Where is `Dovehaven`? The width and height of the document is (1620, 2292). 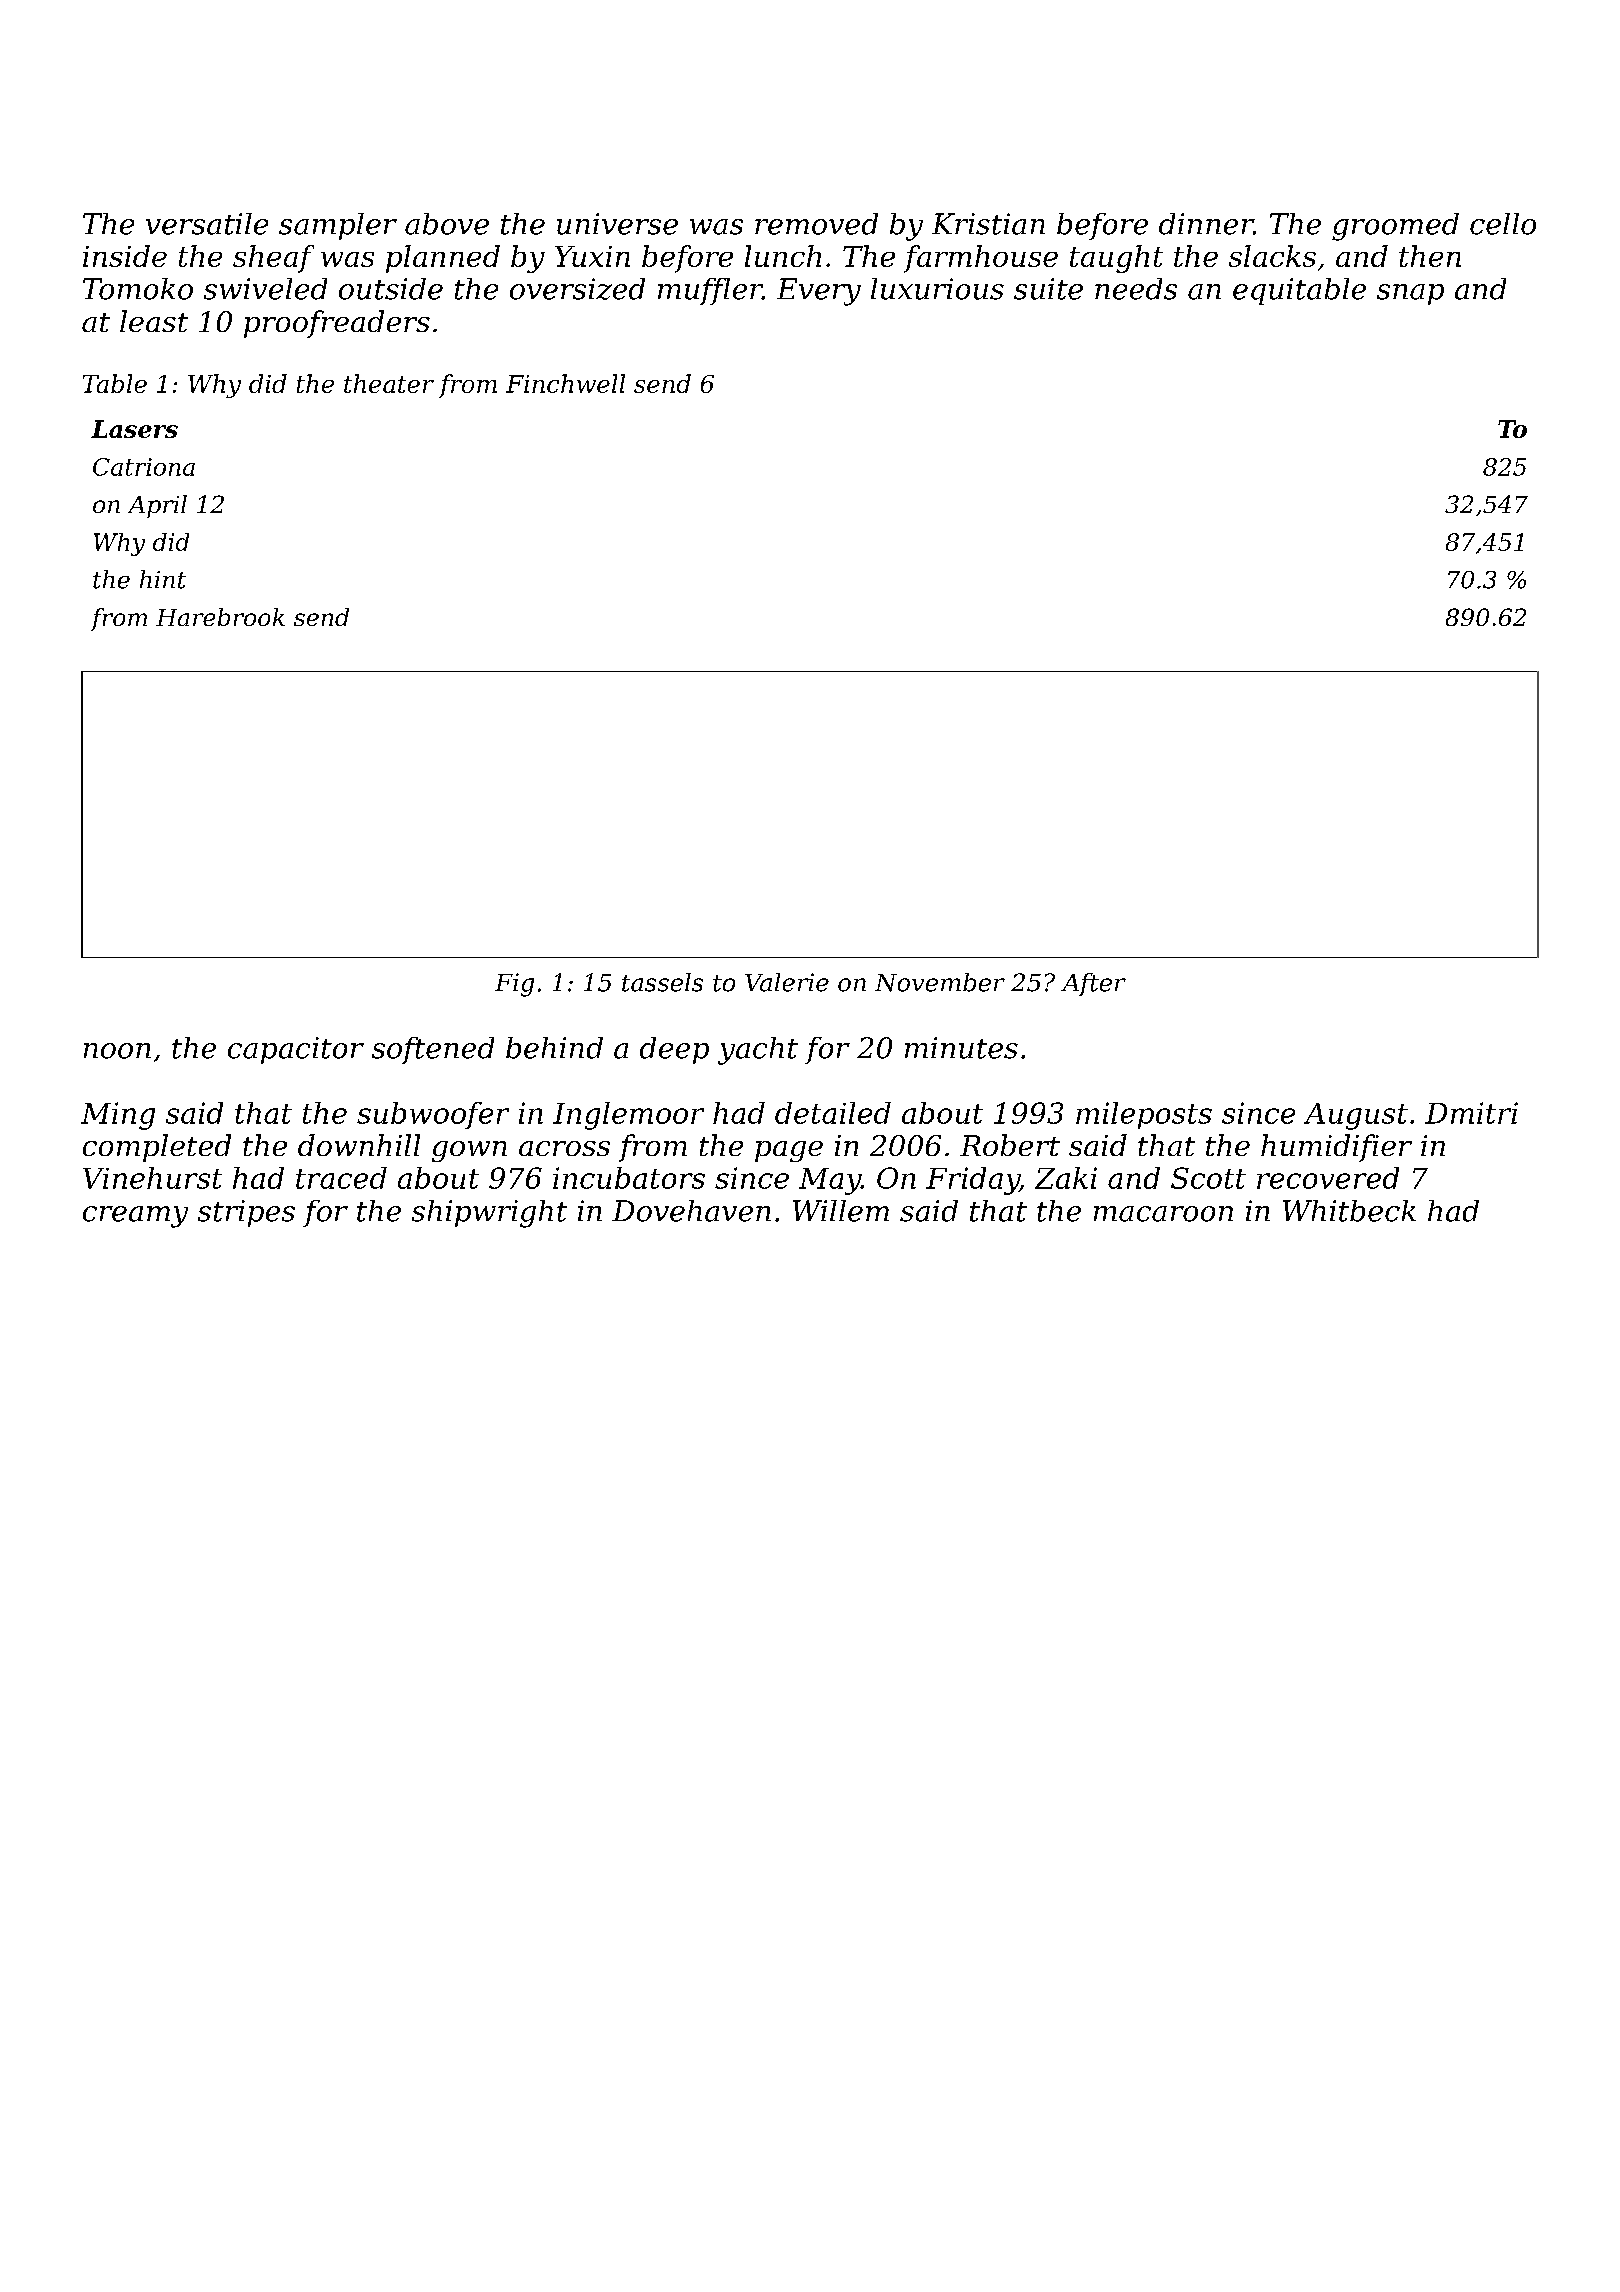
Dovehaven is located at coordinates (691, 1211).
